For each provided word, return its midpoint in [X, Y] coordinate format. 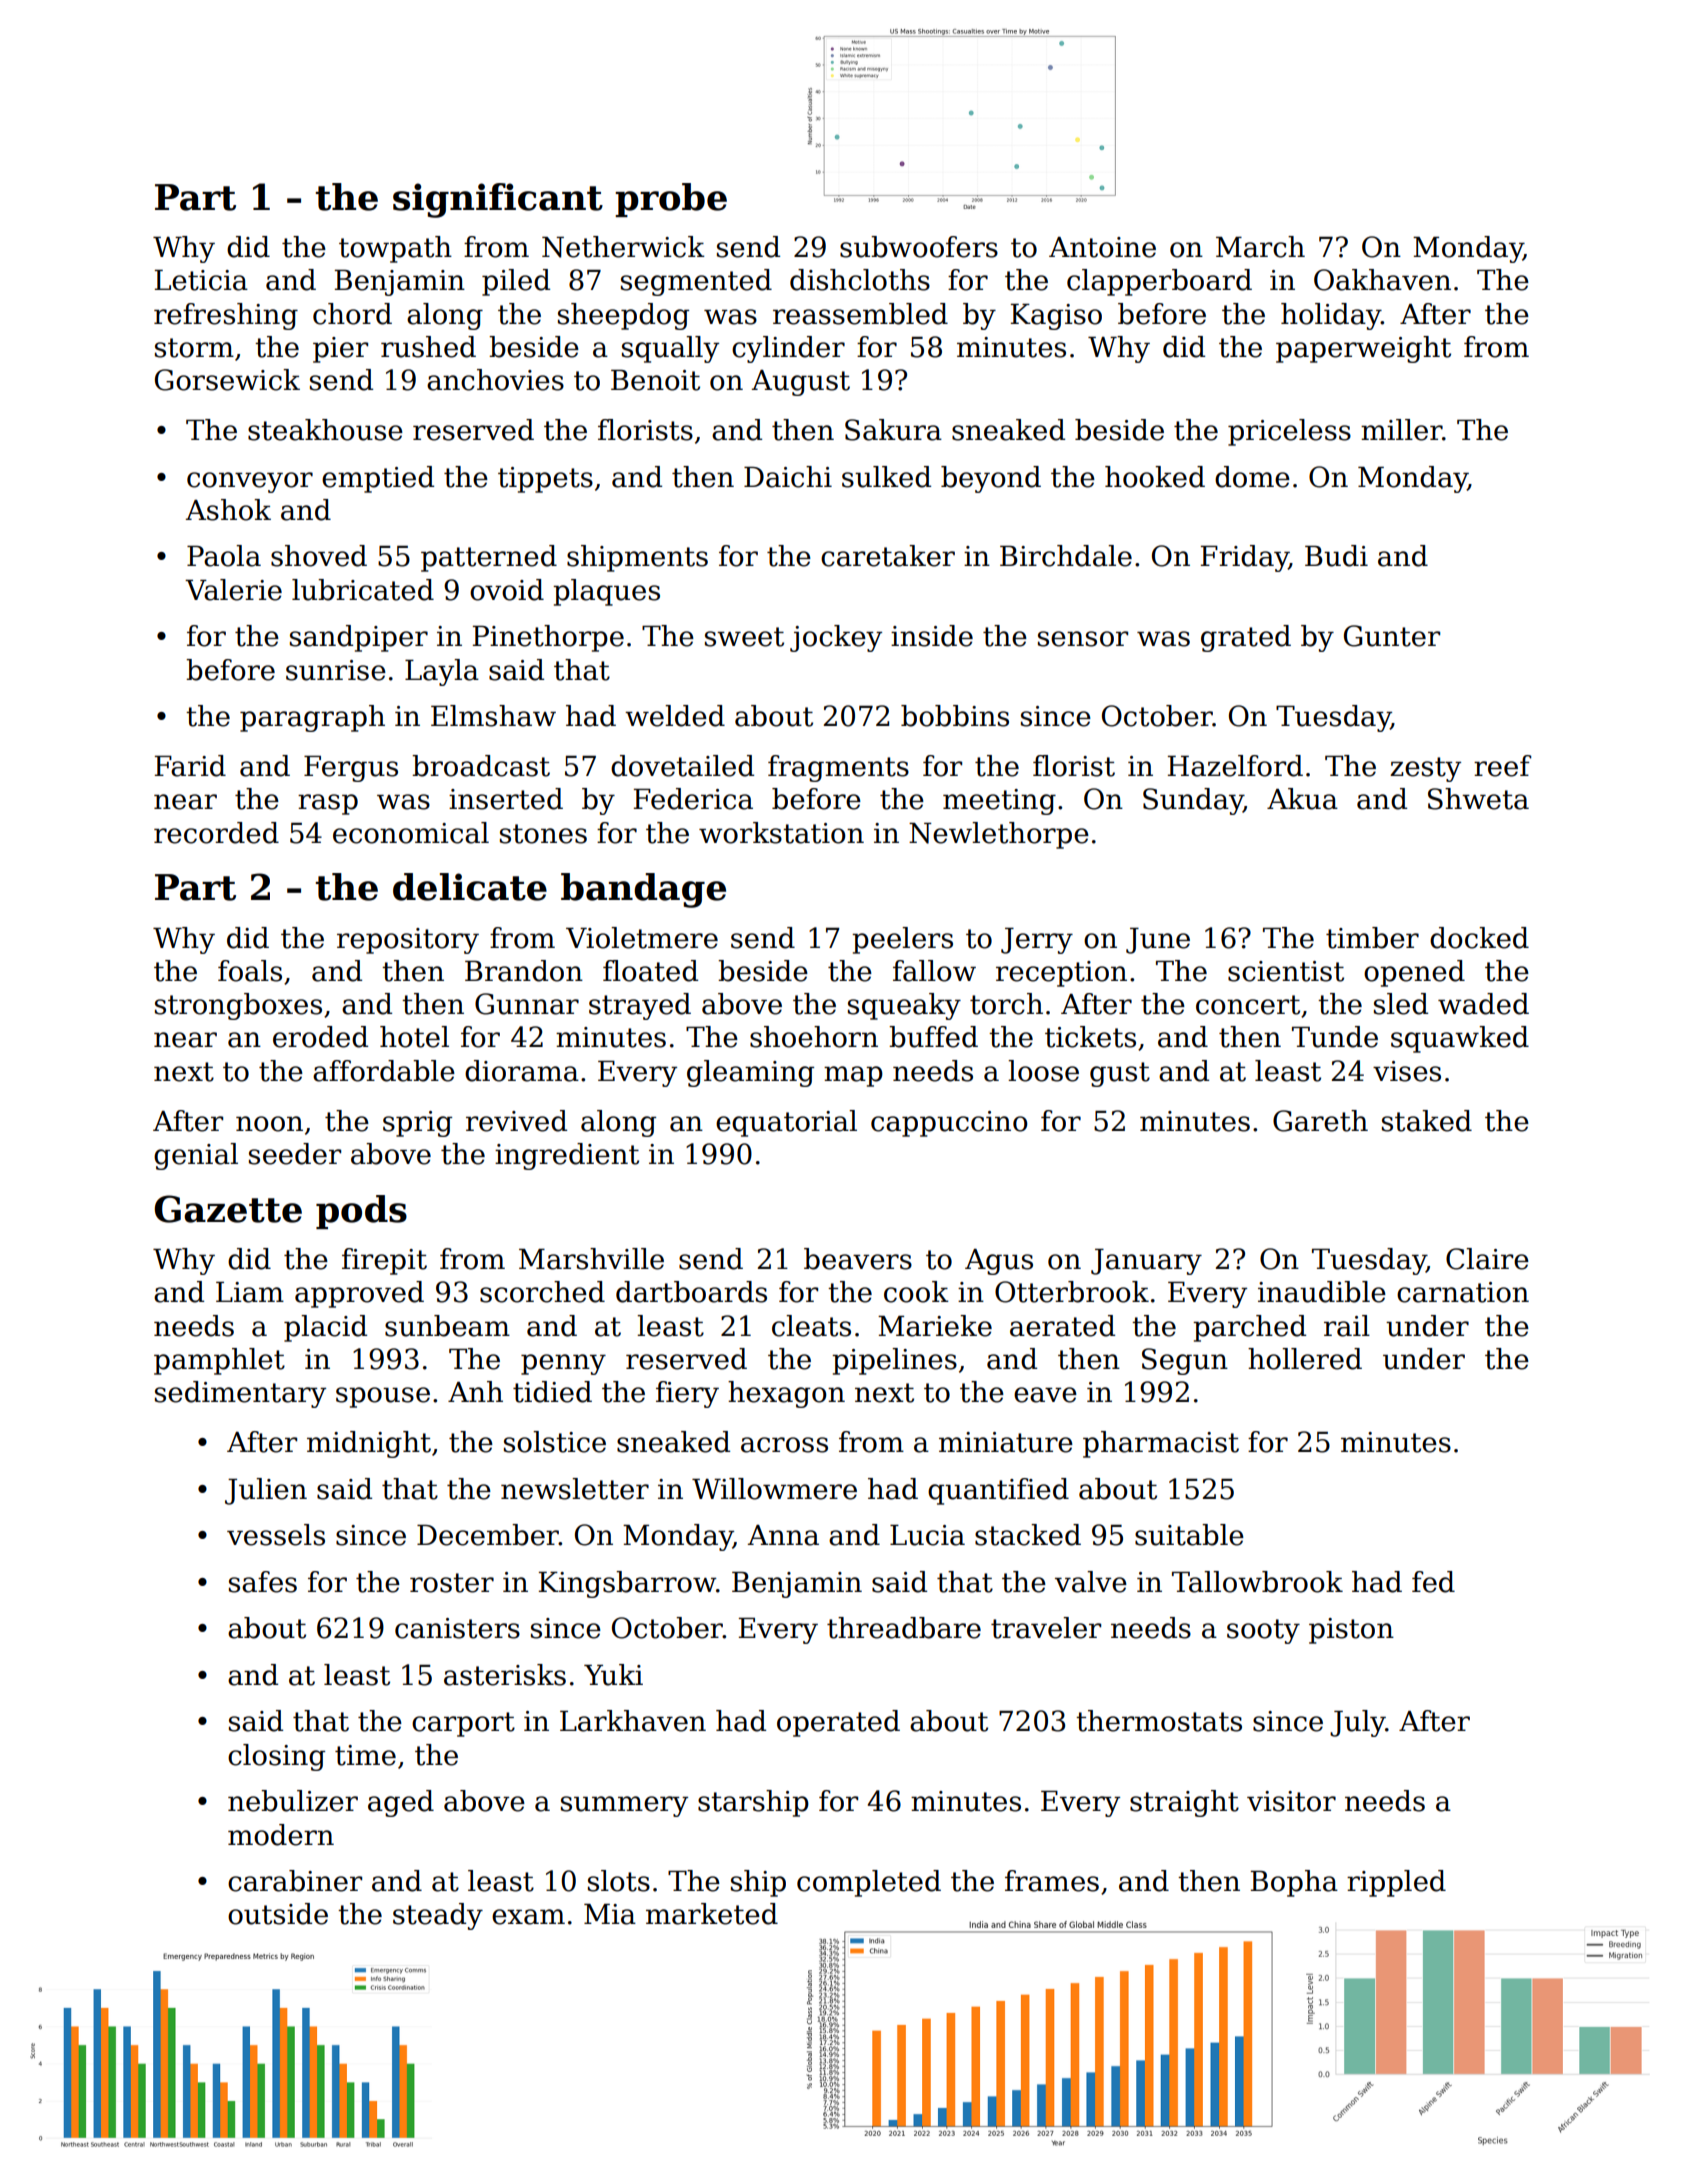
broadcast [481, 766]
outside [278, 1914]
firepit [384, 1261]
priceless [1289, 432]
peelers [902, 940]
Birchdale [1066, 556]
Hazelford [1235, 766]
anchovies [495, 380]
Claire [1487, 1259]
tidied [552, 1392]
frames [1052, 1881]
